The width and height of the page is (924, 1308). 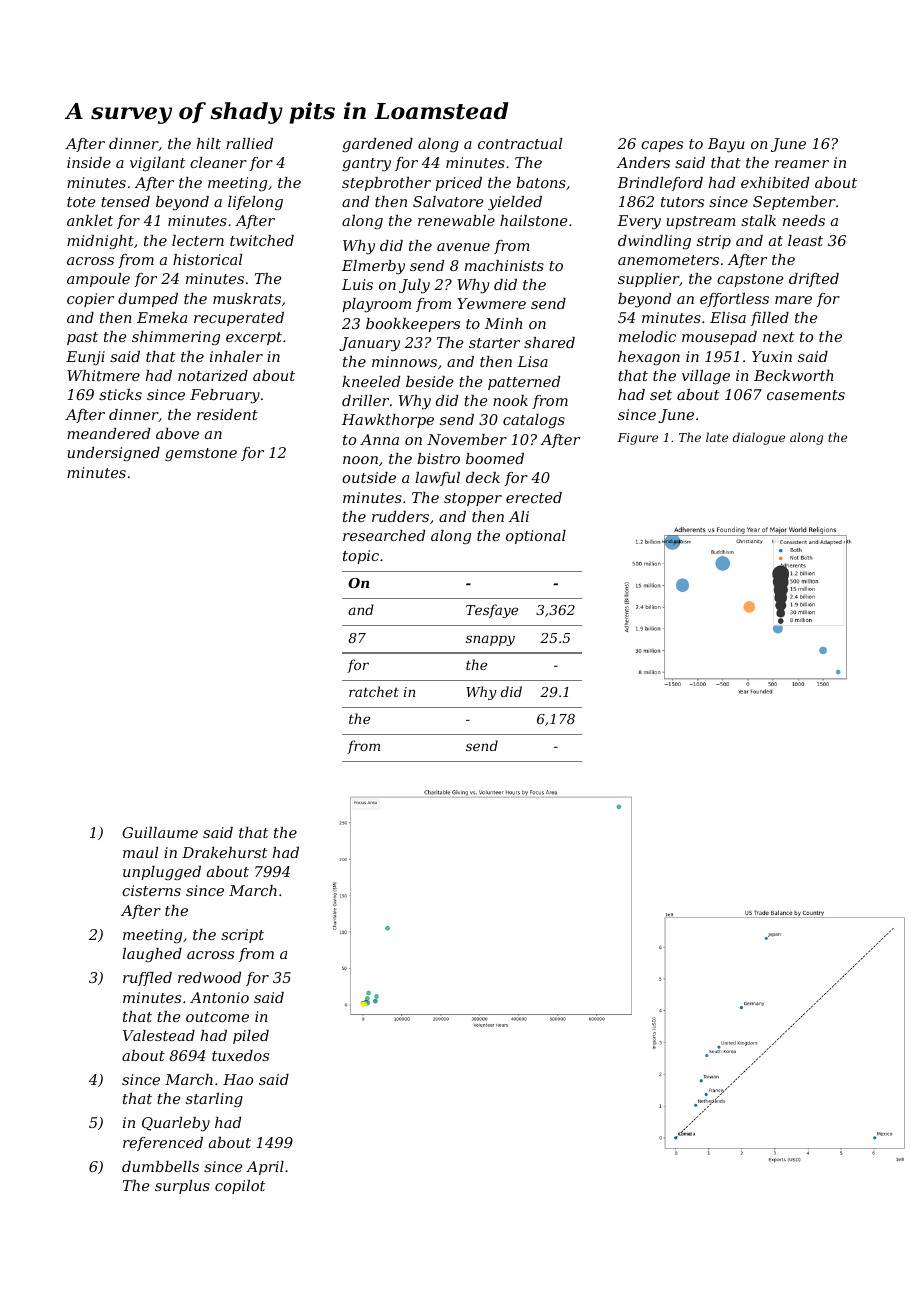 I want to click on Anna, so click(x=379, y=439).
